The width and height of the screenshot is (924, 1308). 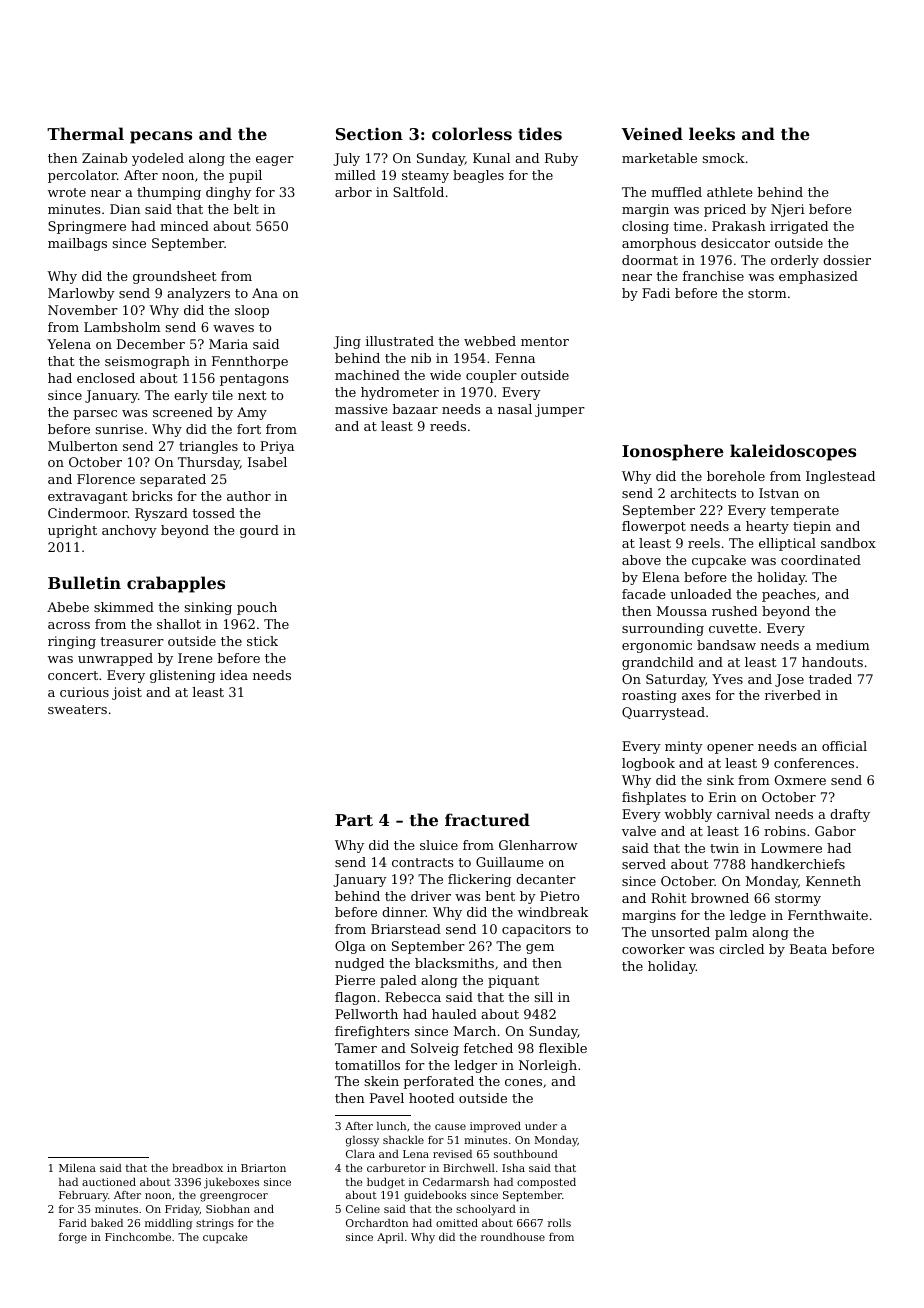 What do you see at coordinates (835, 831) in the screenshot?
I see `Gabor` at bounding box center [835, 831].
